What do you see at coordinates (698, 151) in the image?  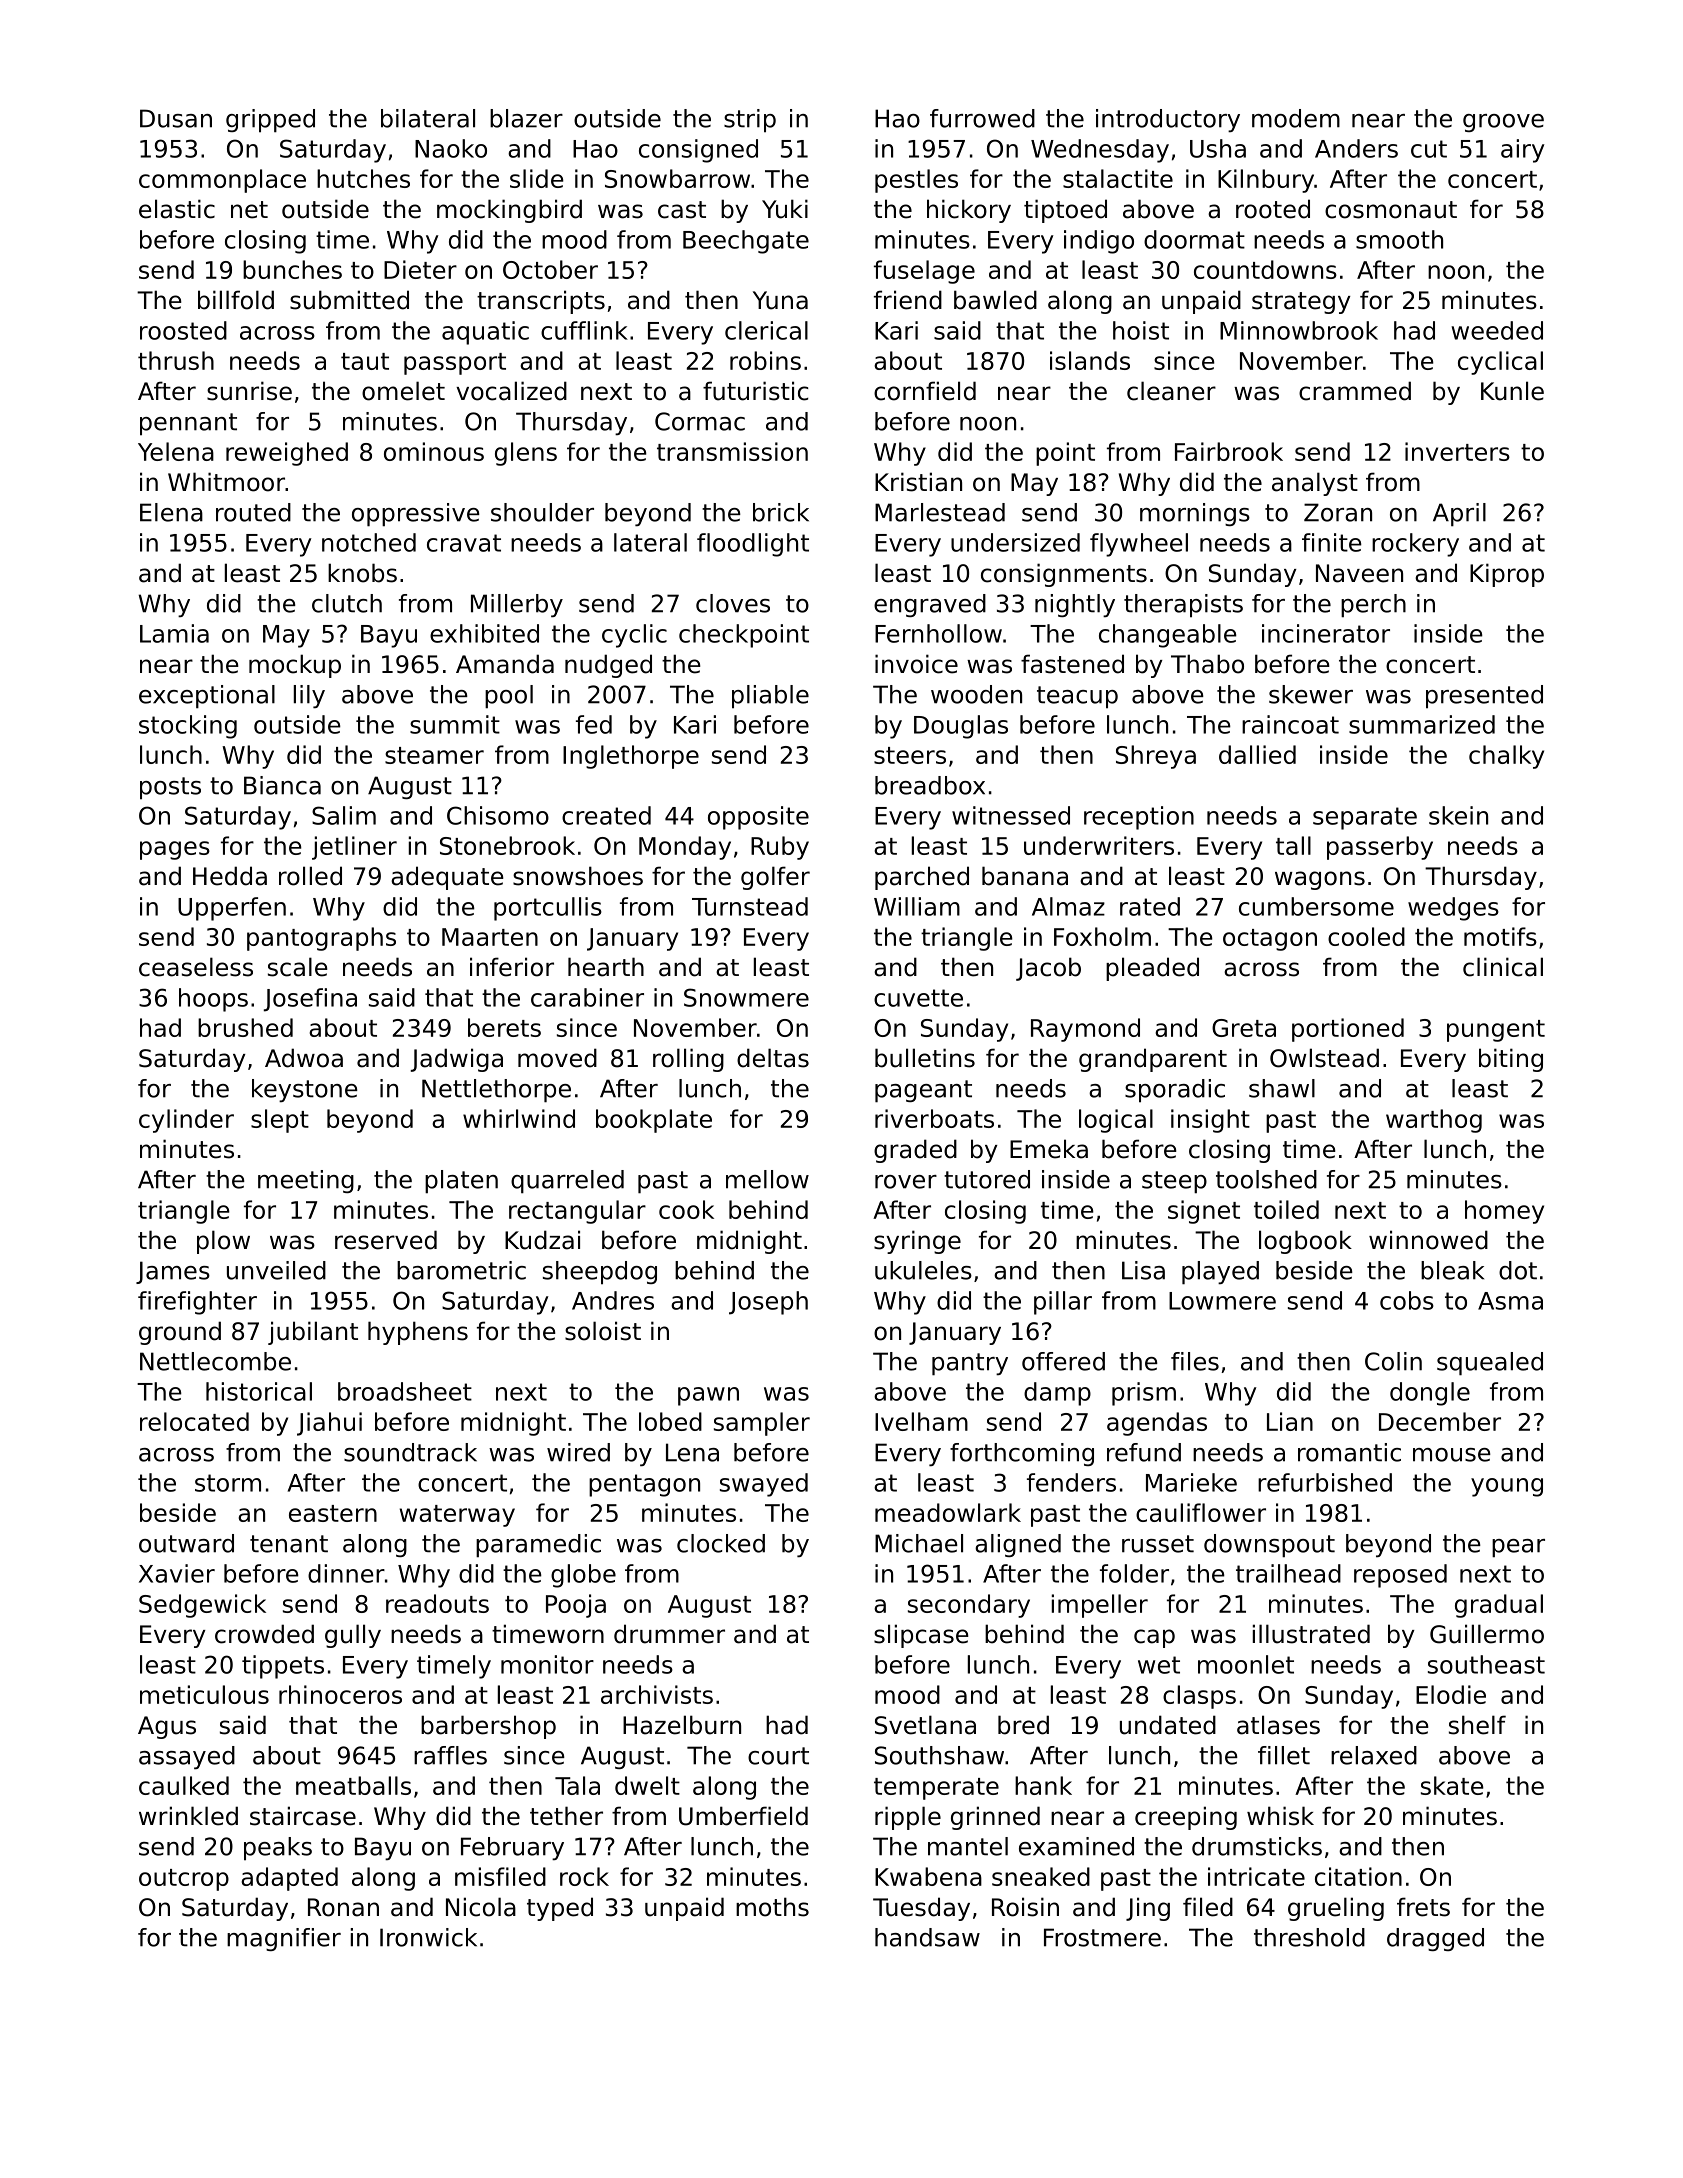 I see `consigned` at bounding box center [698, 151].
